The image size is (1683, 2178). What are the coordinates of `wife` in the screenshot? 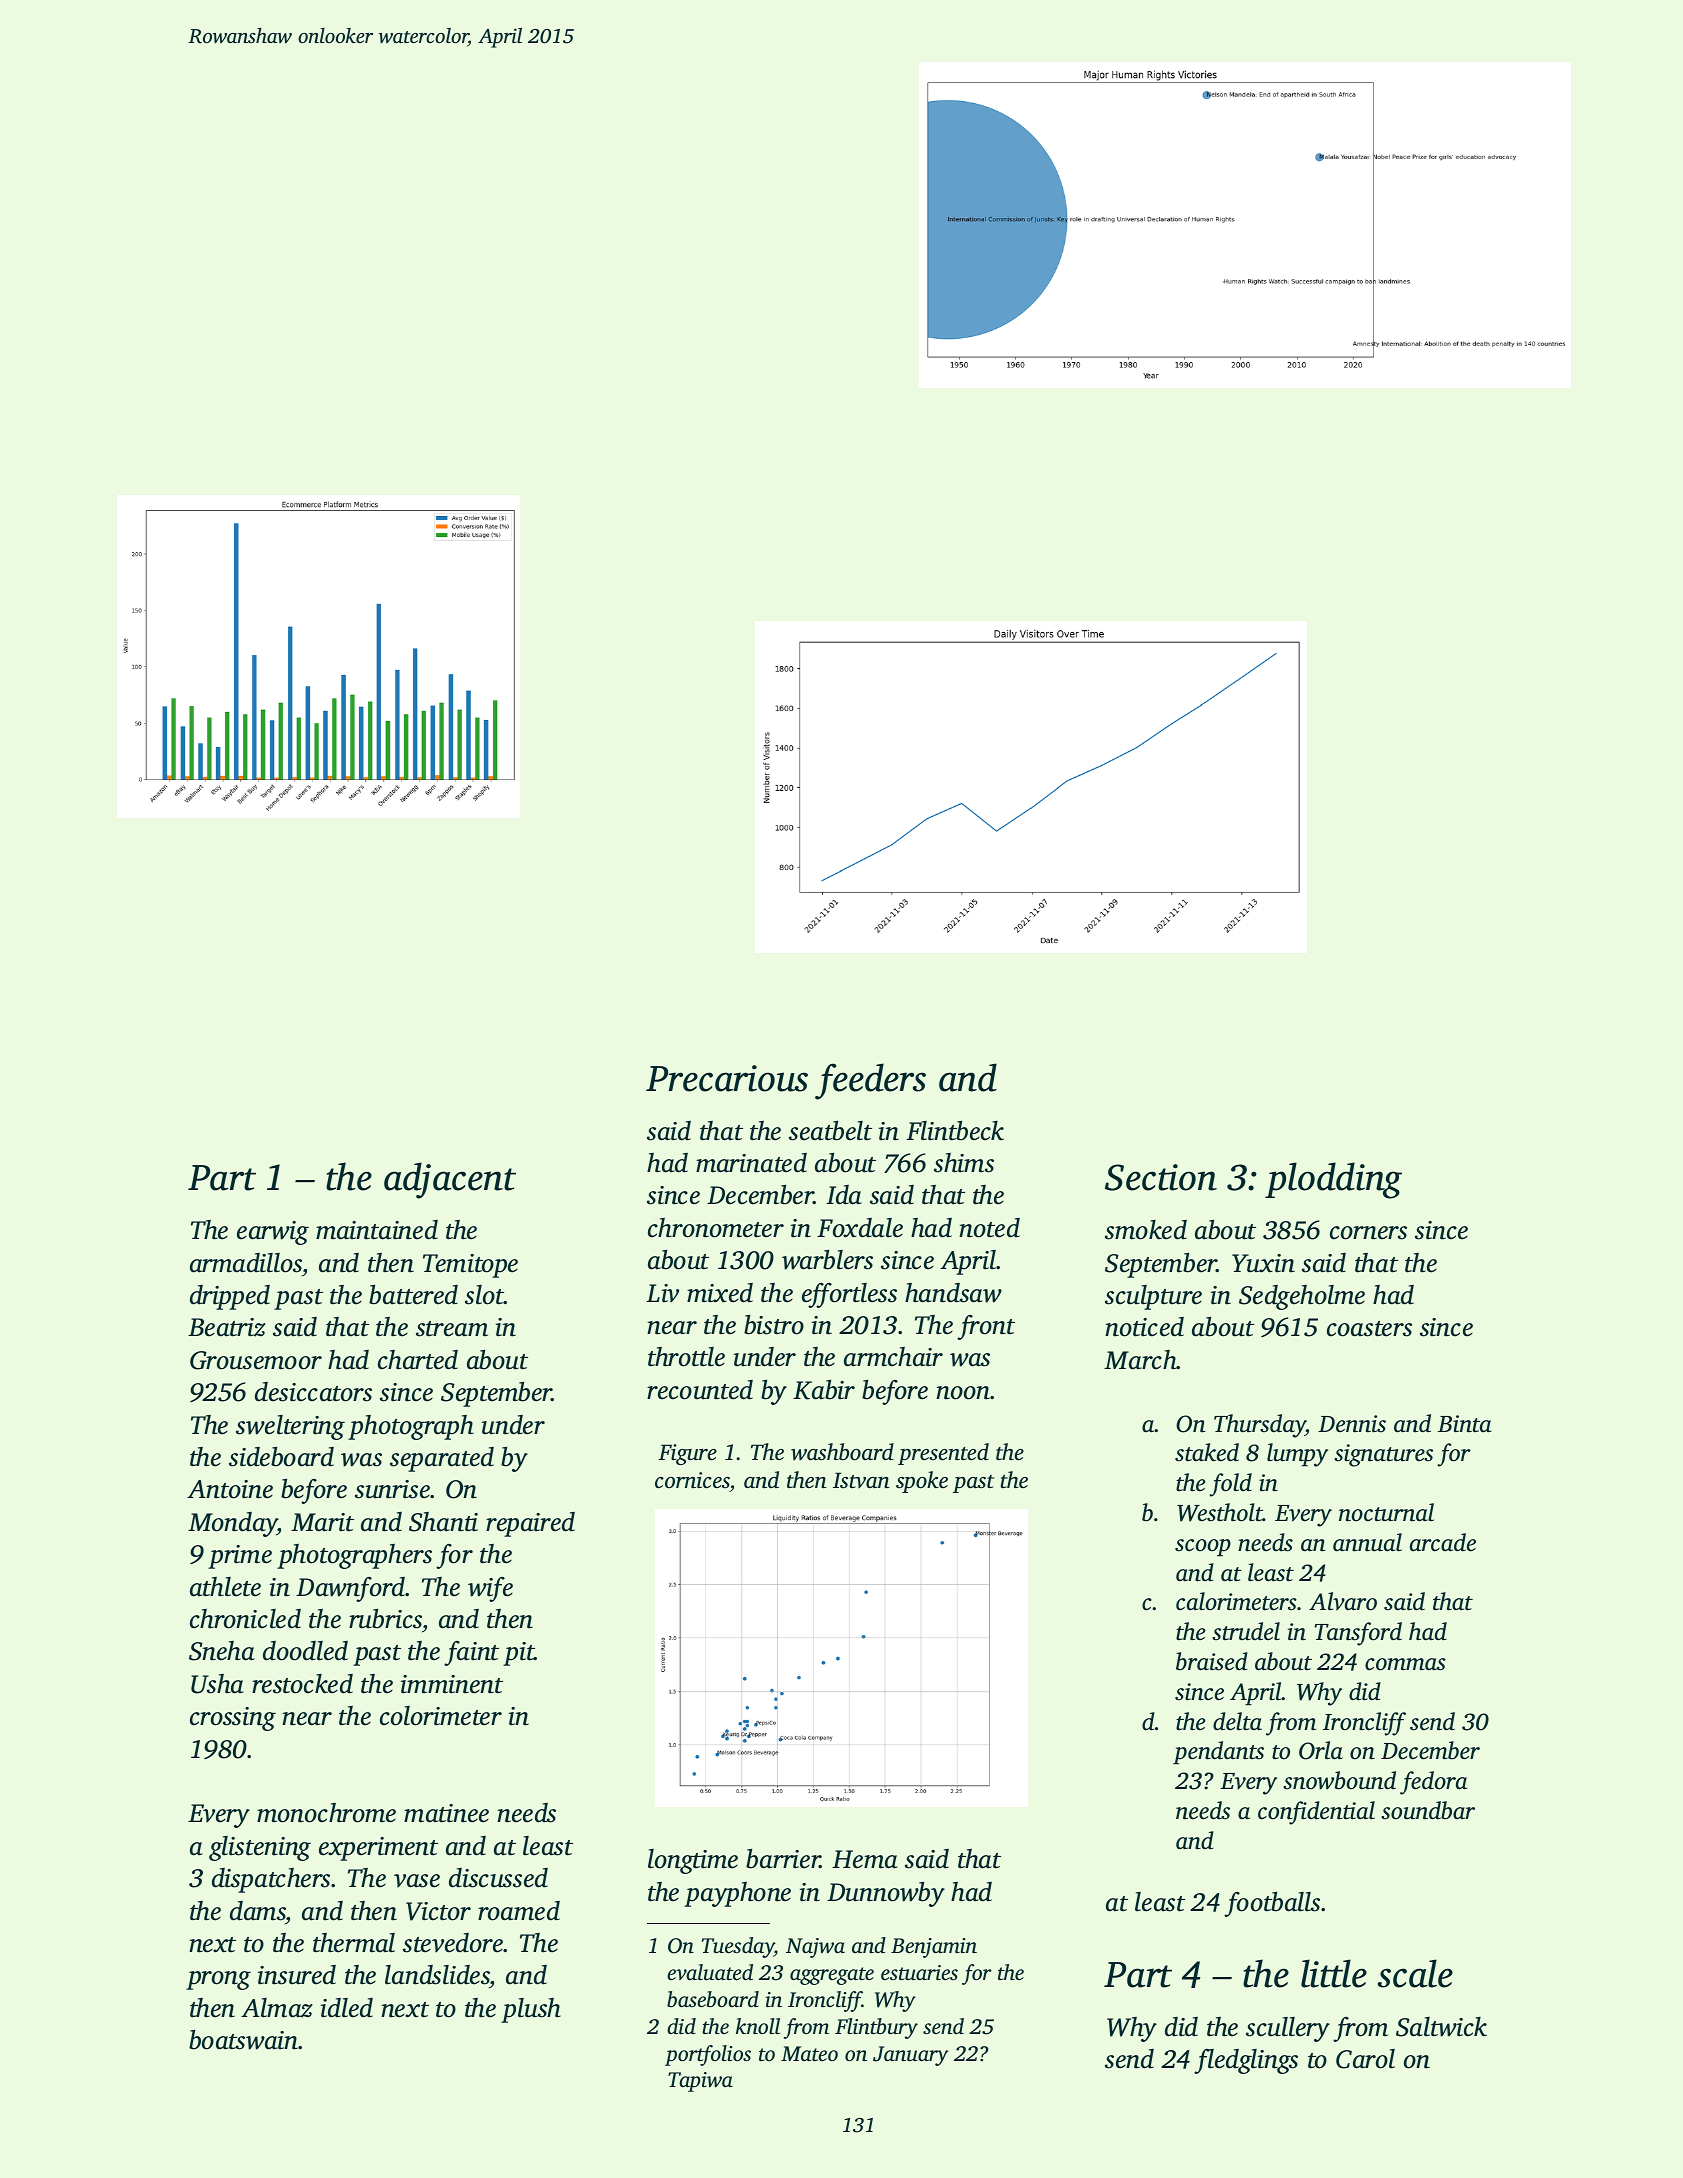 It's located at (490, 1589).
